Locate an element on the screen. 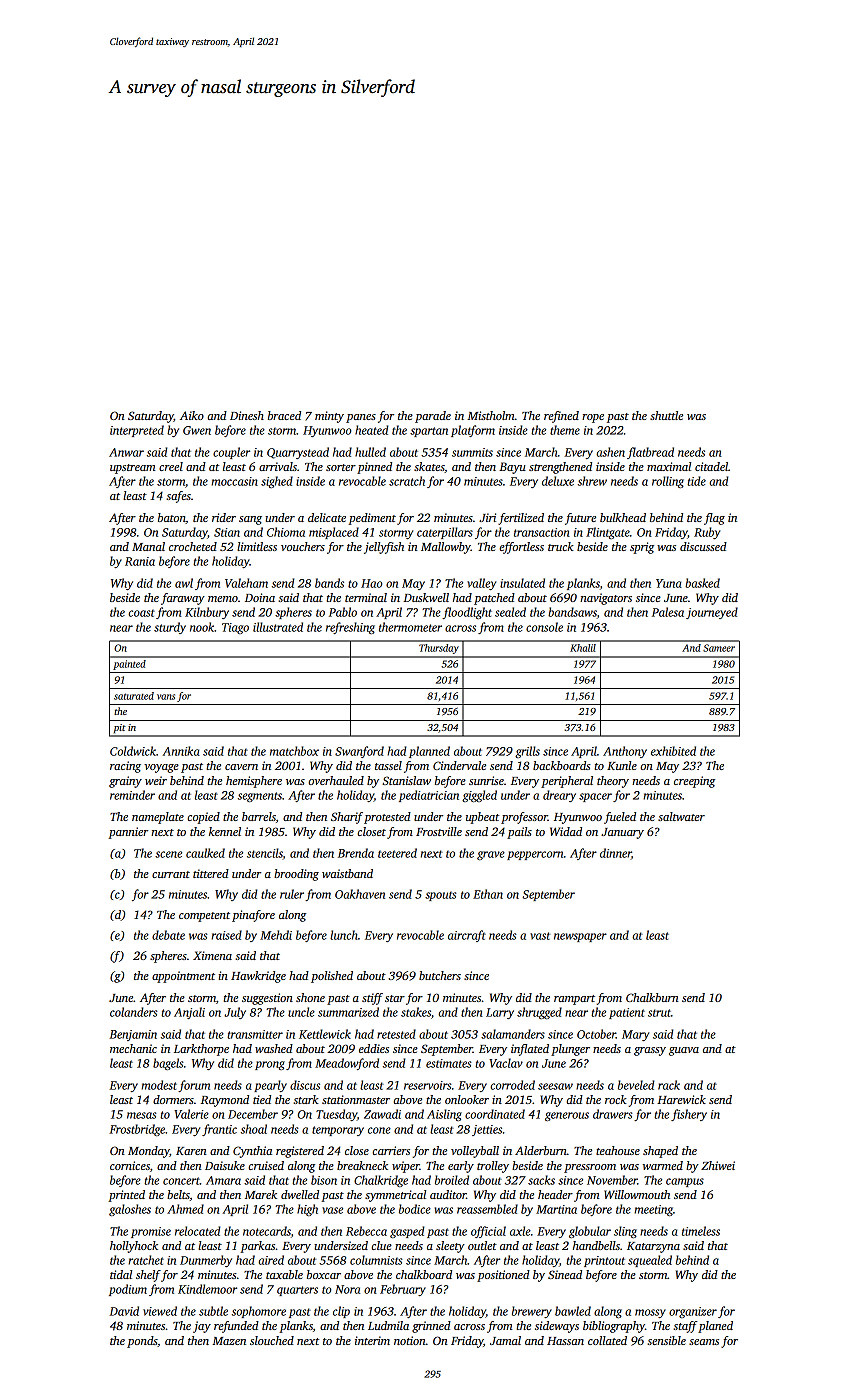 The image size is (849, 1400). Bayu is located at coordinates (512, 468).
